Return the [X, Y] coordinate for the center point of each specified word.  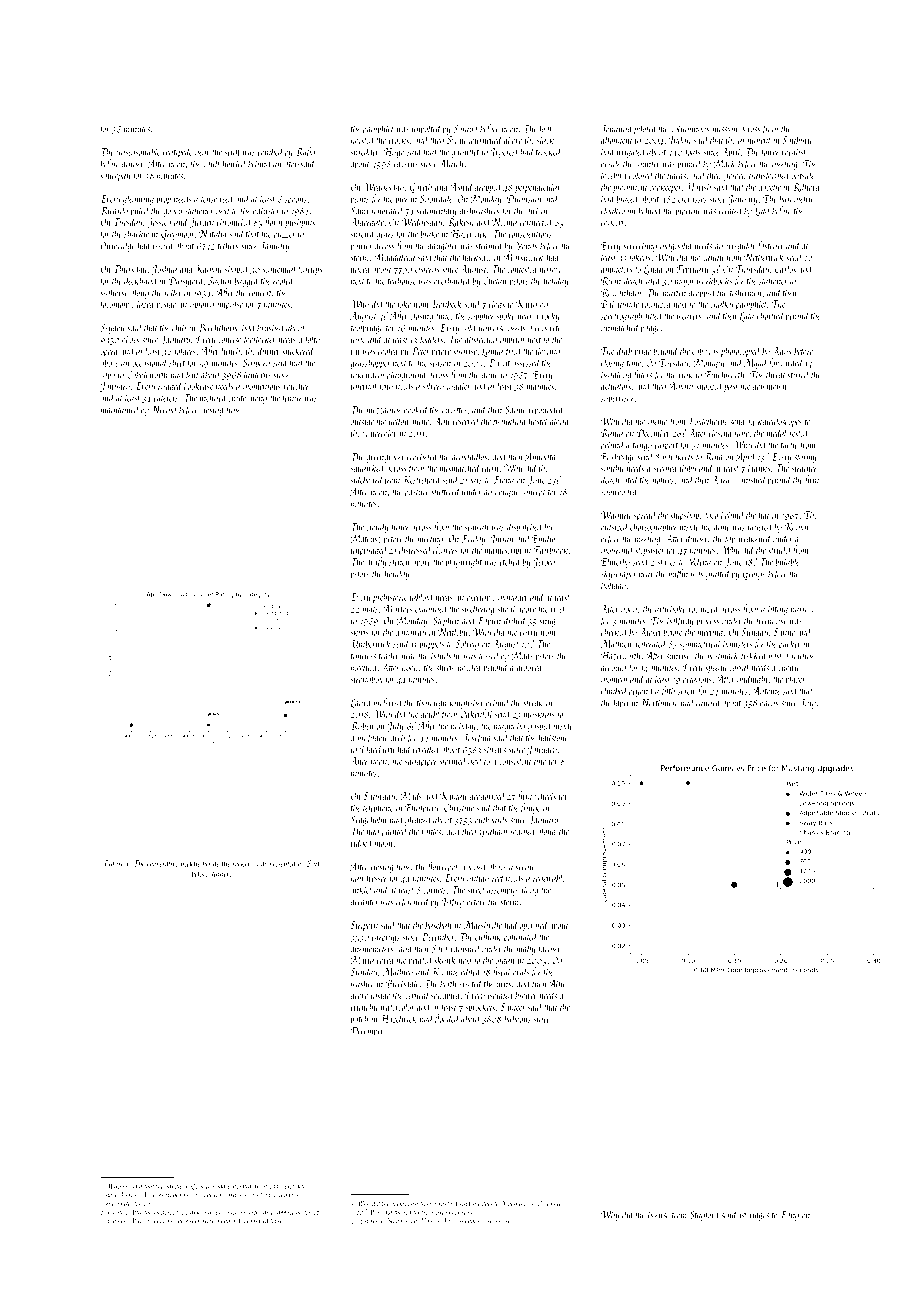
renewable [549, 877]
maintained [120, 409]
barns [769, 702]
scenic [525, 867]
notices [663, 481]
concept [533, 494]
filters [642, 375]
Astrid [462, 186]
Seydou [112, 328]
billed [140, 210]
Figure [113, 864]
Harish [698, 186]
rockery [243, 864]
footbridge [366, 328]
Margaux [118, 1187]
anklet [361, 889]
